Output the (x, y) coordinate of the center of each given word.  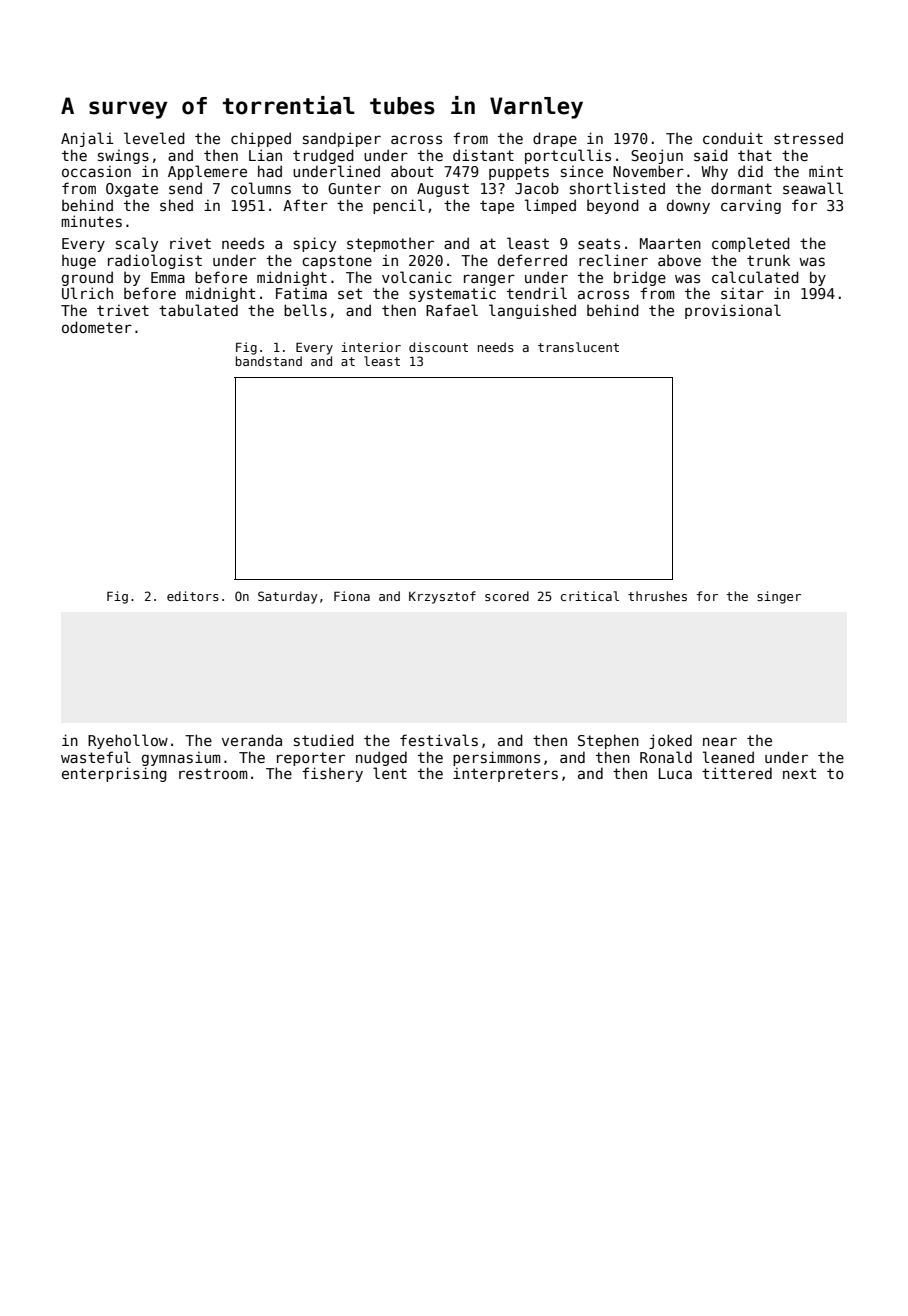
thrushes (657, 596)
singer (779, 597)
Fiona (352, 596)
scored (507, 596)
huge (79, 261)
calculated (755, 277)
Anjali (87, 139)
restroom (213, 773)
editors (193, 596)
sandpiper (342, 139)
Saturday (288, 597)
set (350, 293)
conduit (733, 138)
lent (390, 773)
